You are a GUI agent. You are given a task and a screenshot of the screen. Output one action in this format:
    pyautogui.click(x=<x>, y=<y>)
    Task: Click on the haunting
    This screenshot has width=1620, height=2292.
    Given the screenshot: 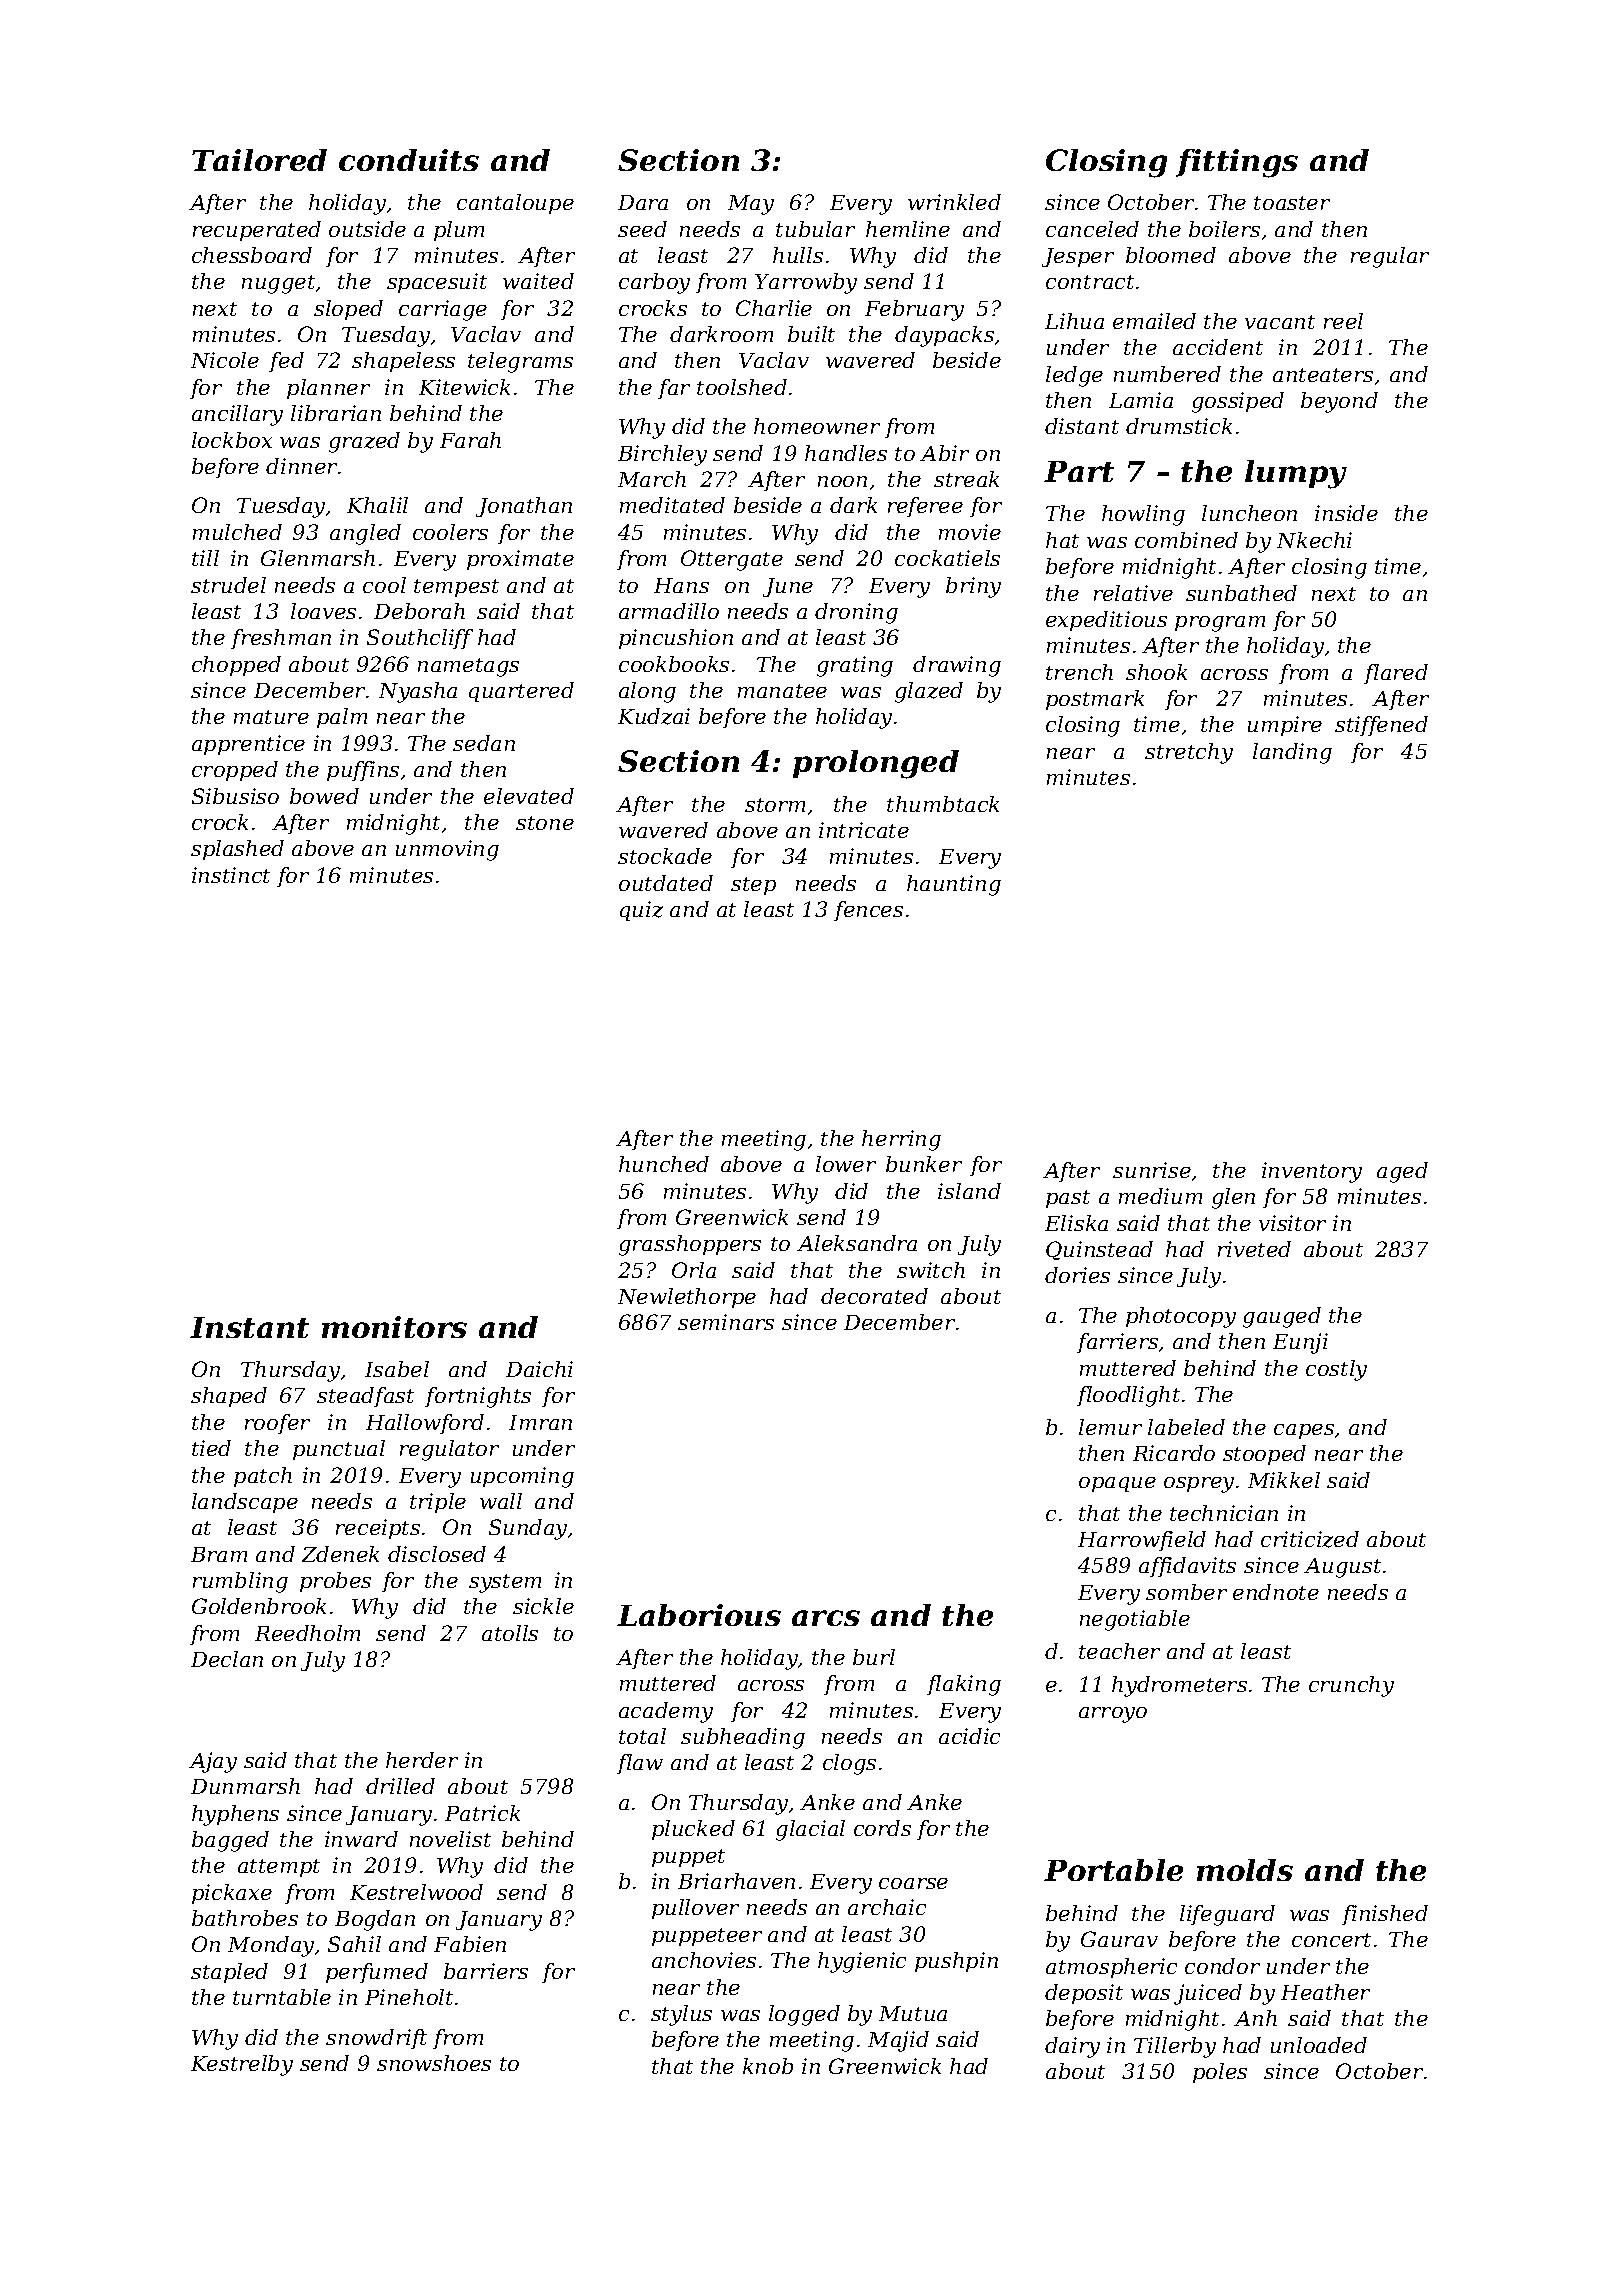 What is the action you would take?
    pyautogui.click(x=954, y=885)
